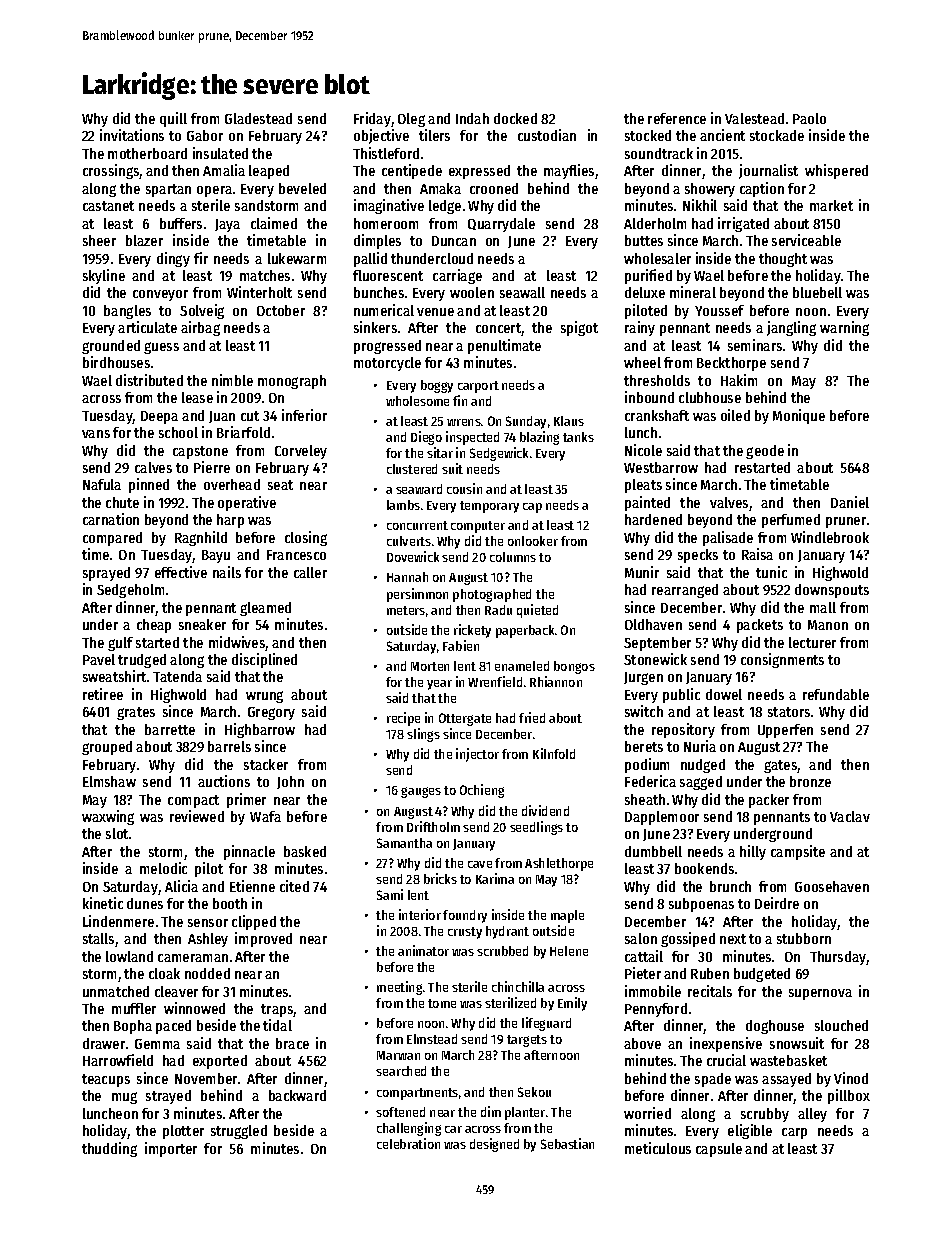 This document has width=952, height=1233. What do you see at coordinates (435, 312) in the document?
I see `venue` at bounding box center [435, 312].
